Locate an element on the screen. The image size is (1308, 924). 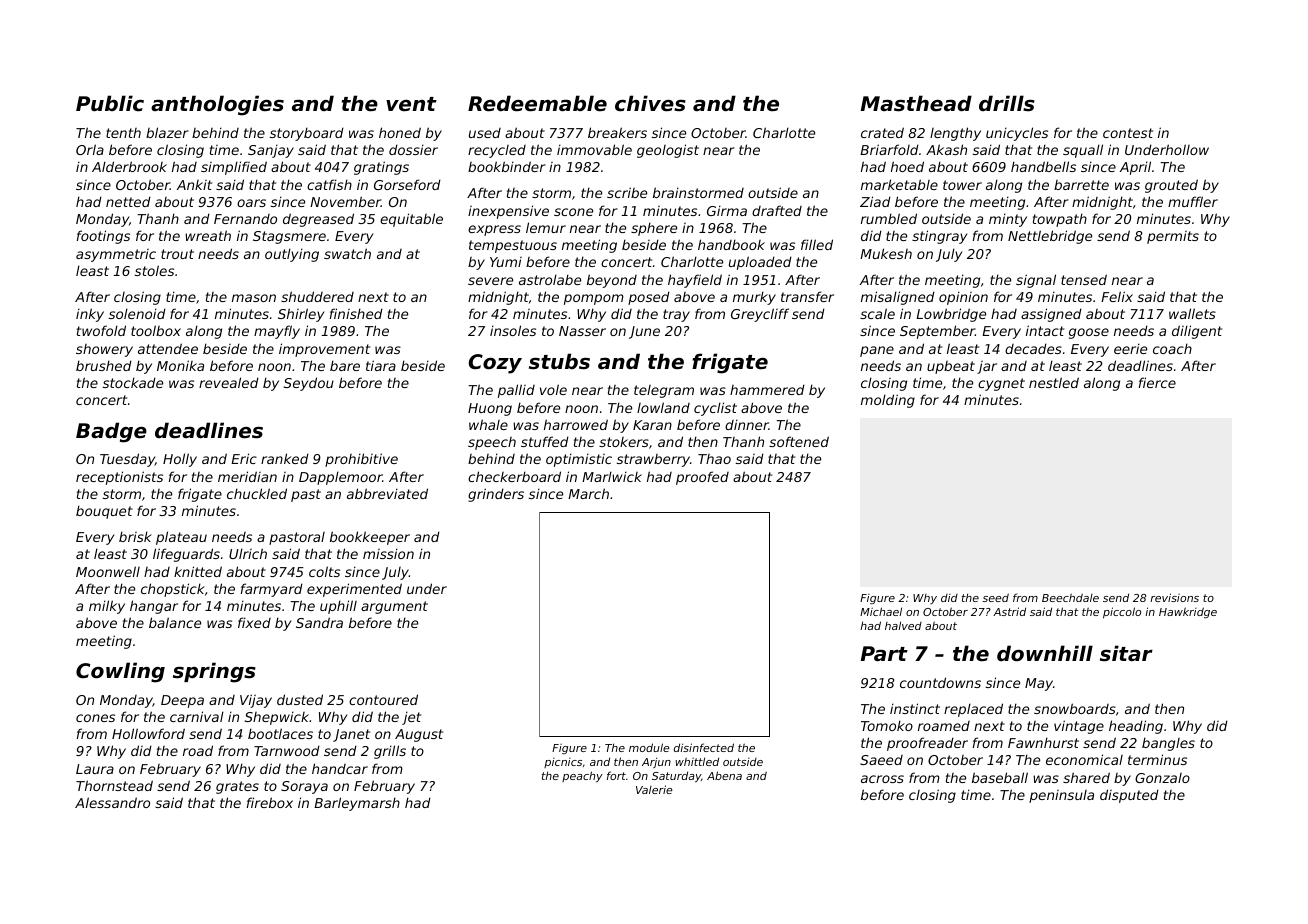
Fawnhurst is located at coordinates (1043, 742).
